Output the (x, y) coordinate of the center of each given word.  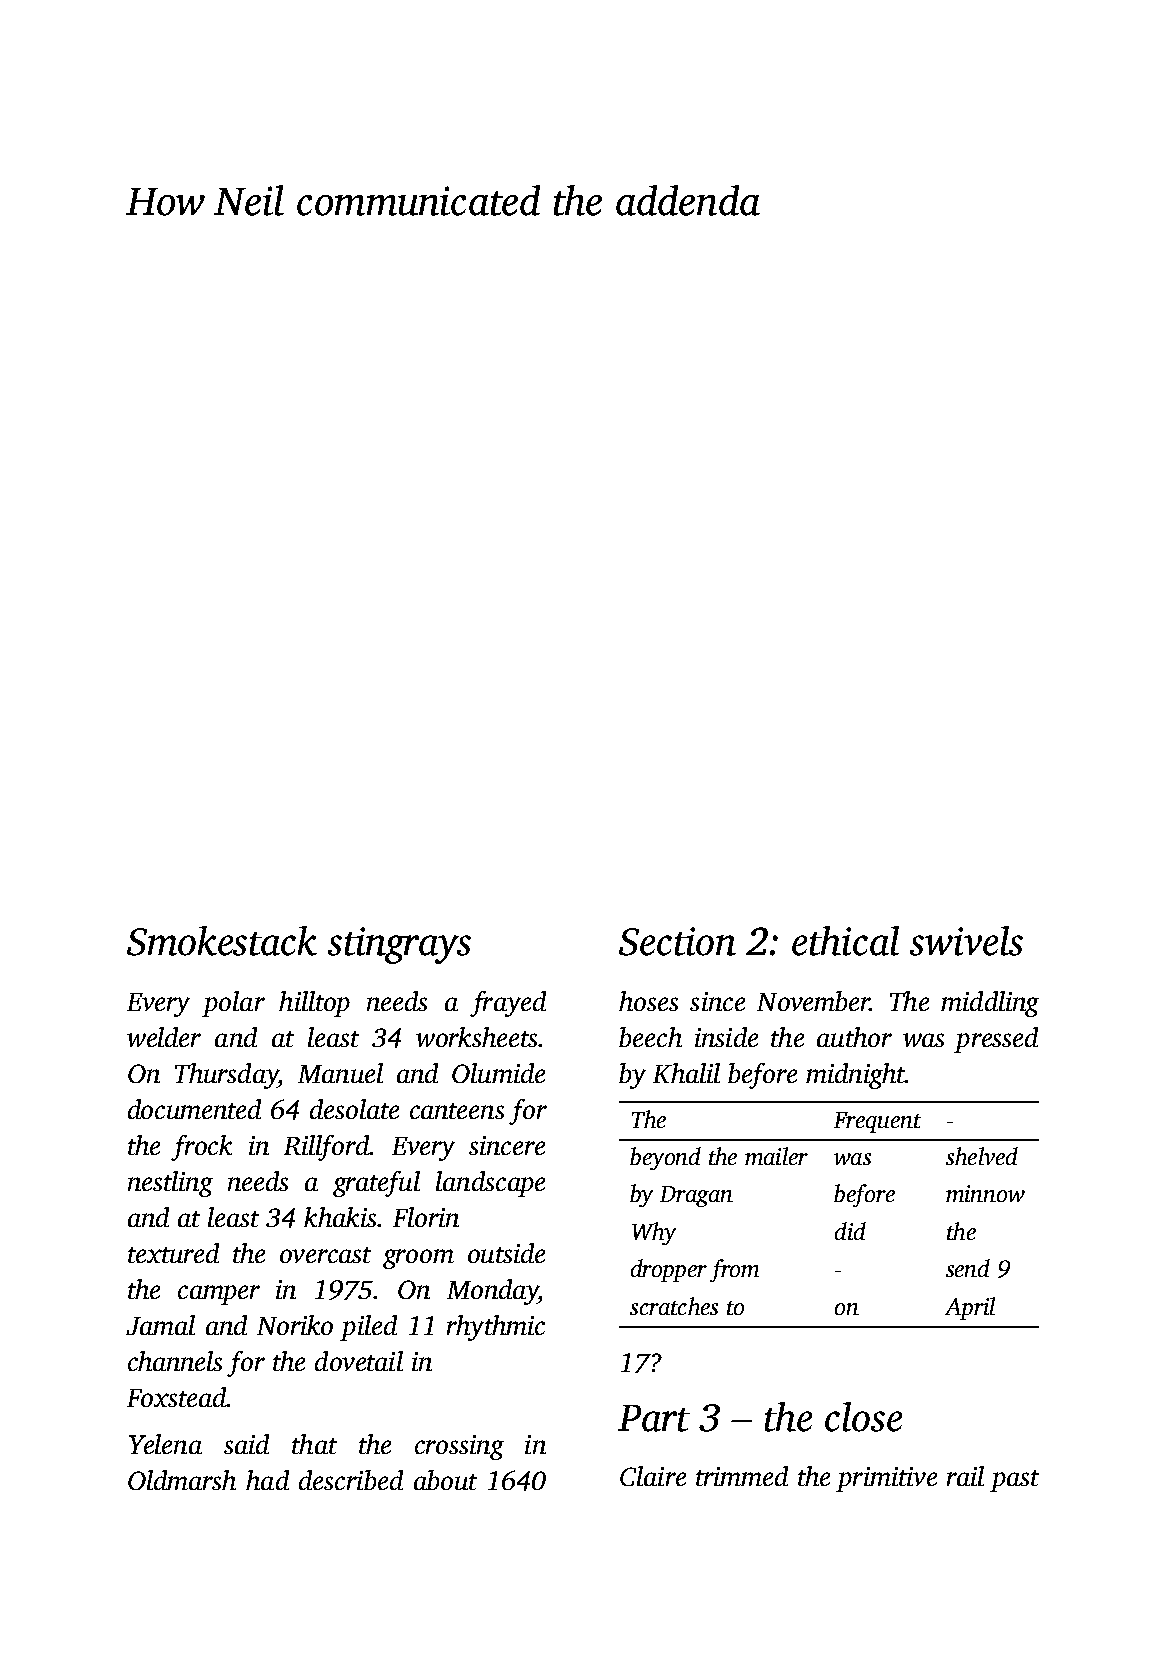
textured (173, 1253)
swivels (966, 941)
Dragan (696, 1196)
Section (677, 941)
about (445, 1480)
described (351, 1480)
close (863, 1417)
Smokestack (222, 941)
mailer (776, 1156)
